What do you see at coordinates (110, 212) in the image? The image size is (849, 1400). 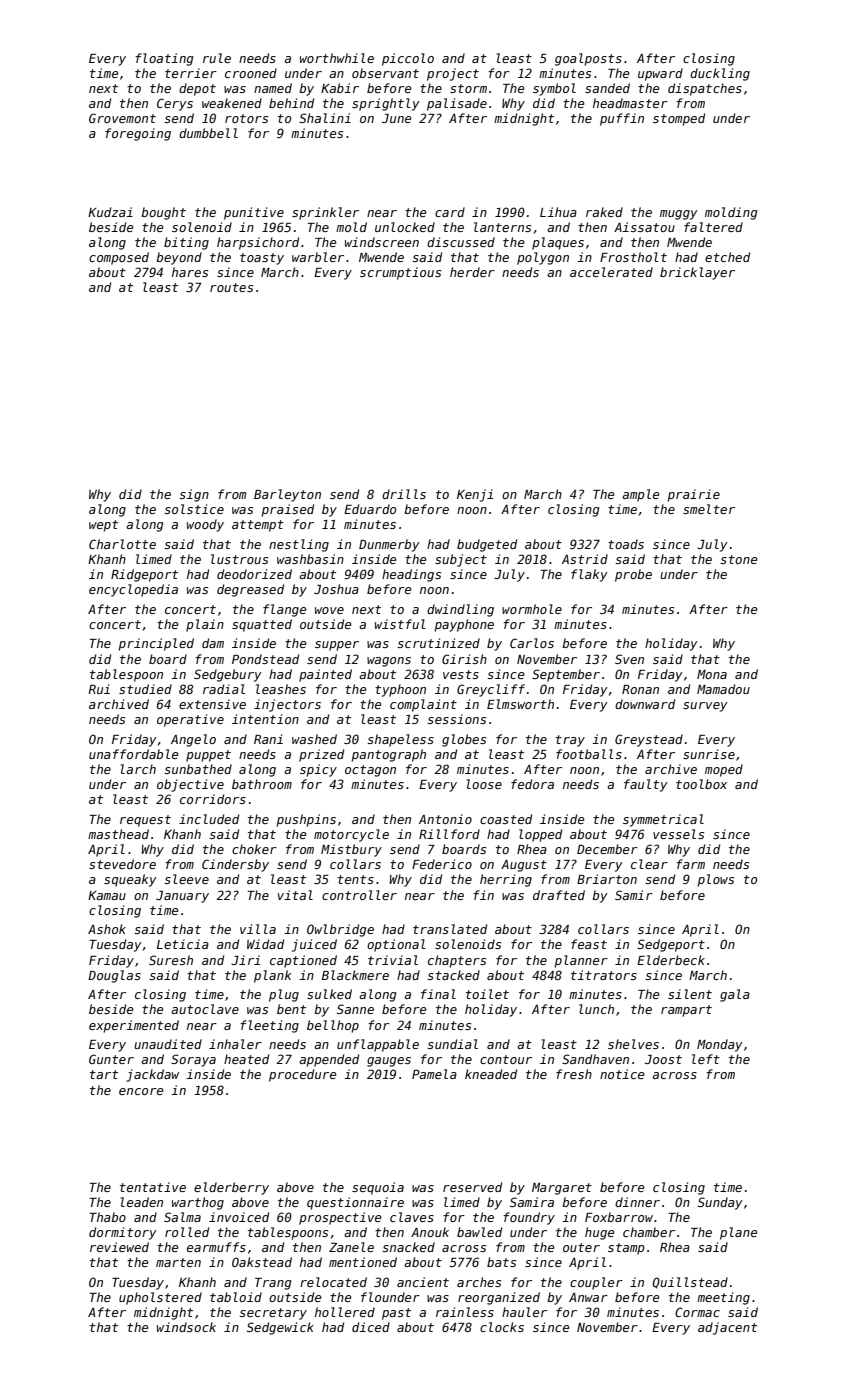 I see `Kudzai` at bounding box center [110, 212].
